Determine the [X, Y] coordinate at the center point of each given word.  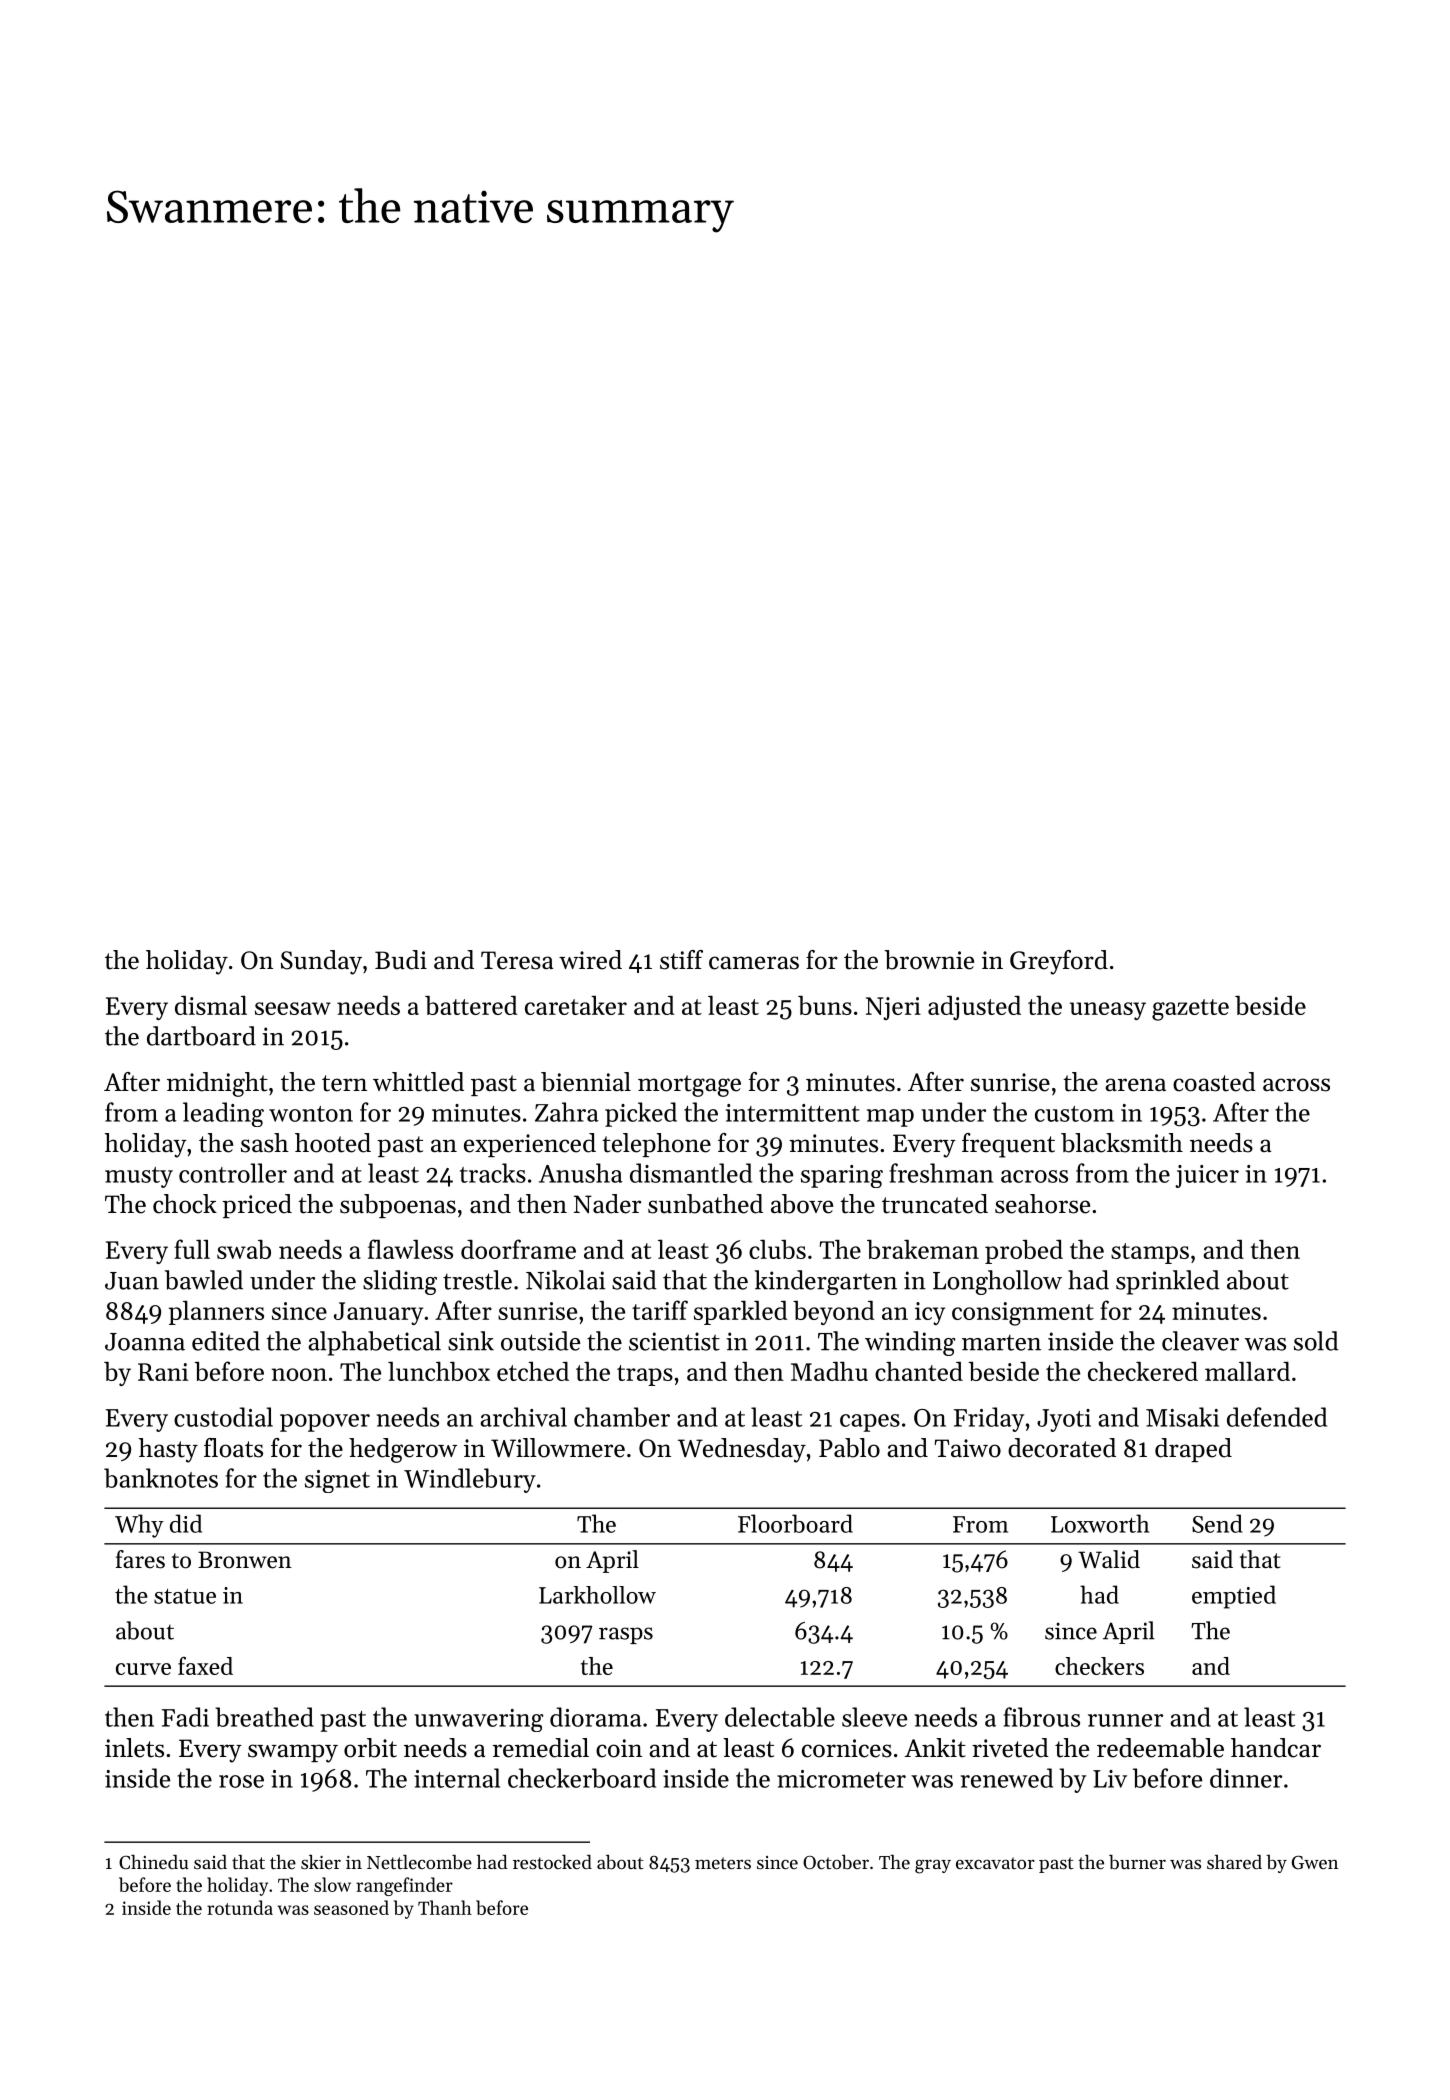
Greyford [1059, 962]
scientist [674, 1341]
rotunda [240, 1907]
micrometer [841, 1779]
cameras [754, 963]
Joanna [145, 1342]
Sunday [321, 962]
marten [1001, 1342]
